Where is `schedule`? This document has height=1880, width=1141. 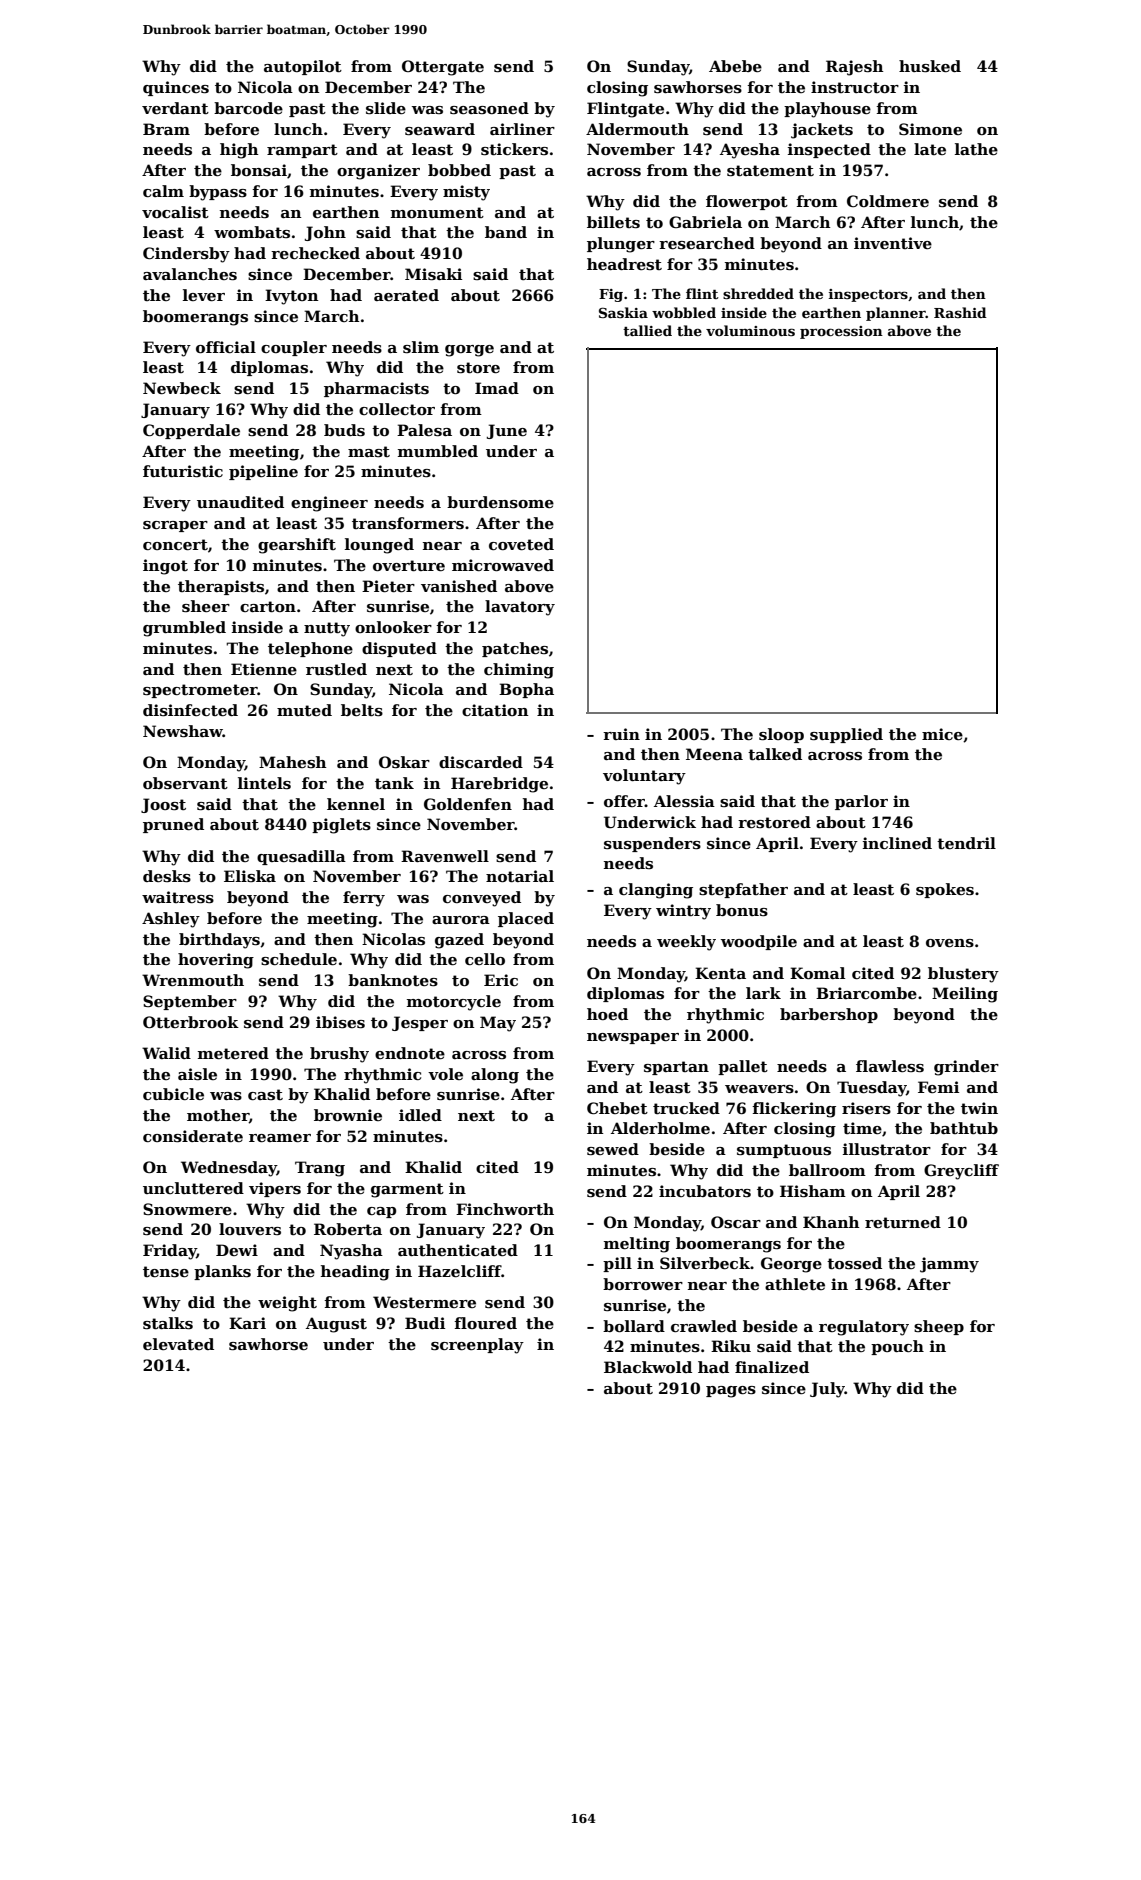 schedule is located at coordinates (299, 959).
